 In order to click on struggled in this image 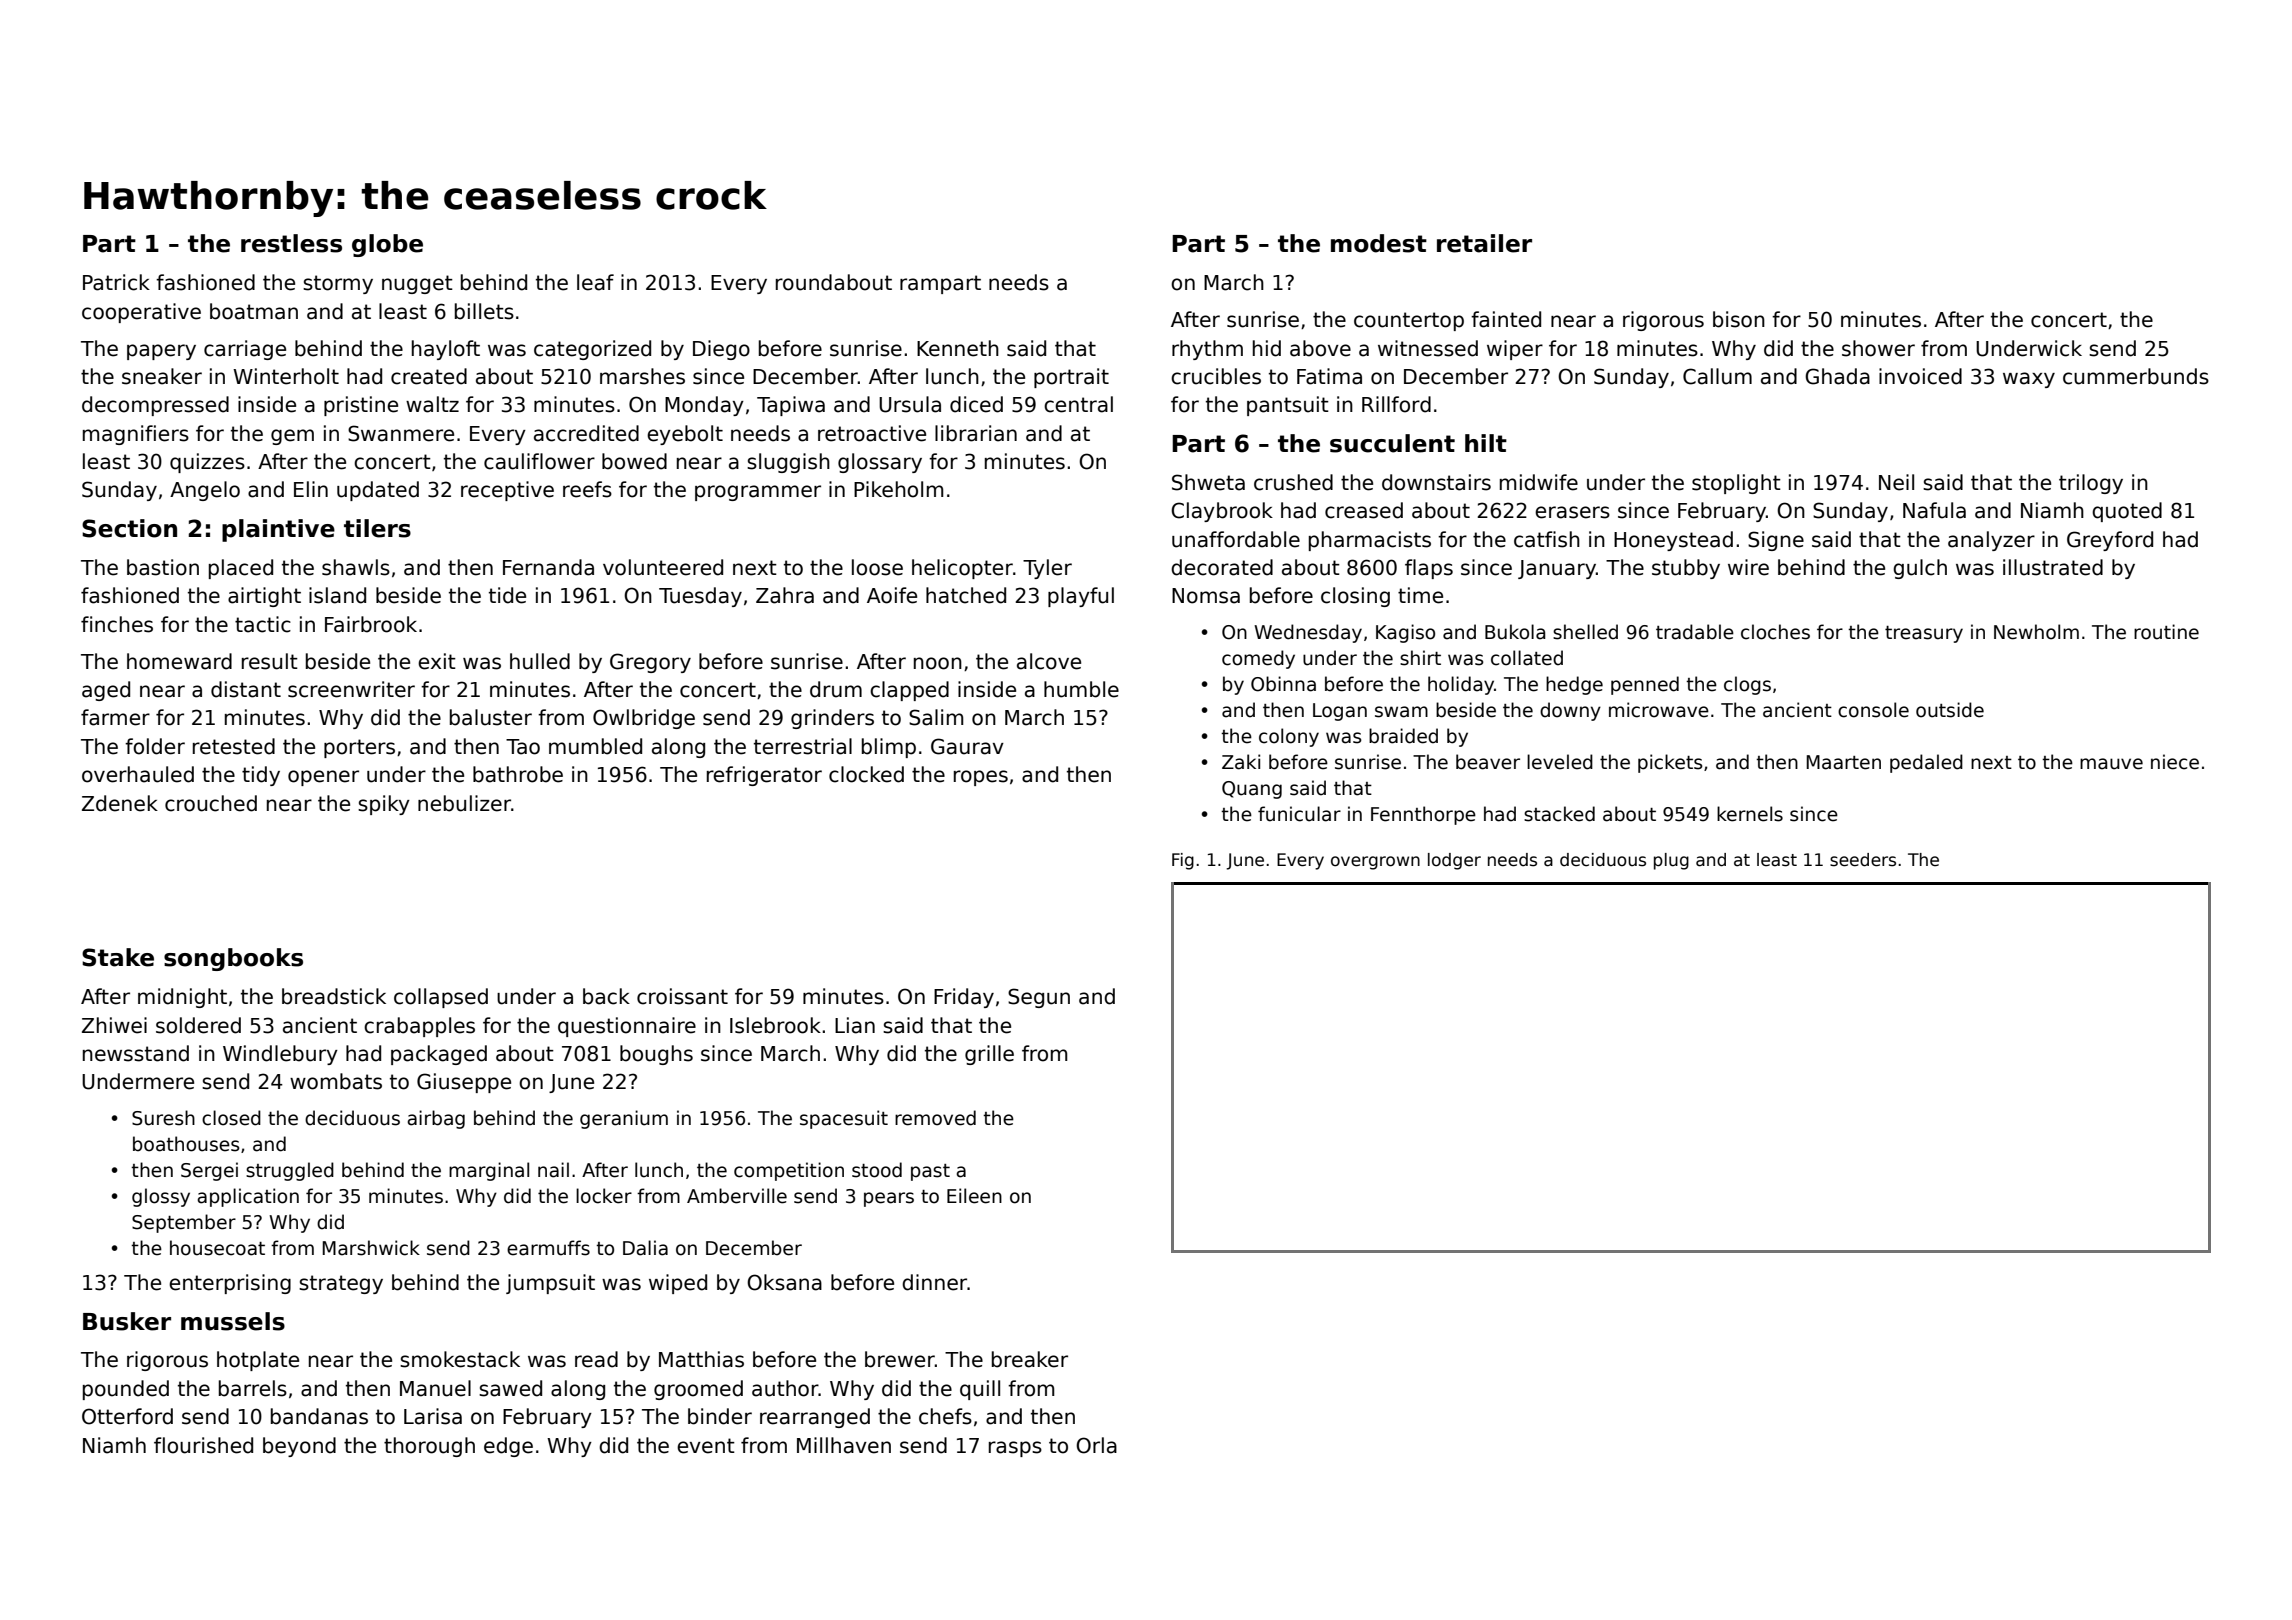, I will do `click(290, 1171)`.
